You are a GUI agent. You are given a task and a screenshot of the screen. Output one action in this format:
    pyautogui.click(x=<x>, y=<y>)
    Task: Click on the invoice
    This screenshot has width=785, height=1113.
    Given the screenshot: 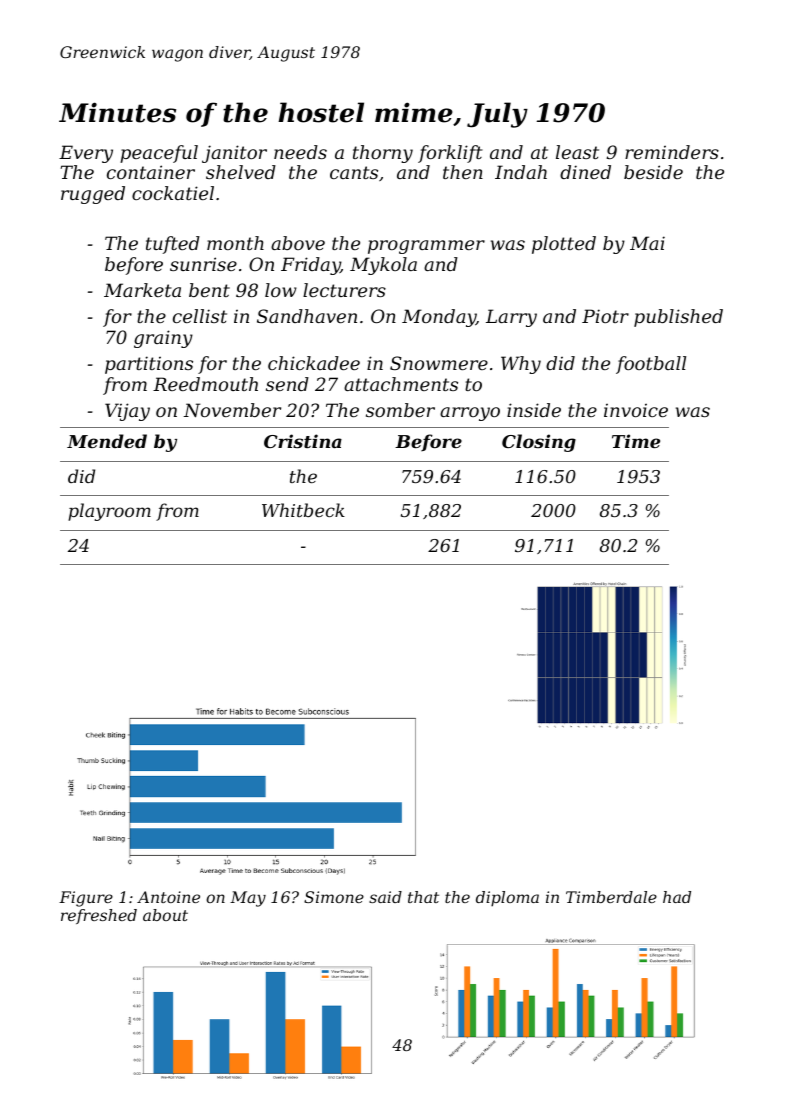 What is the action you would take?
    pyautogui.click(x=636, y=410)
